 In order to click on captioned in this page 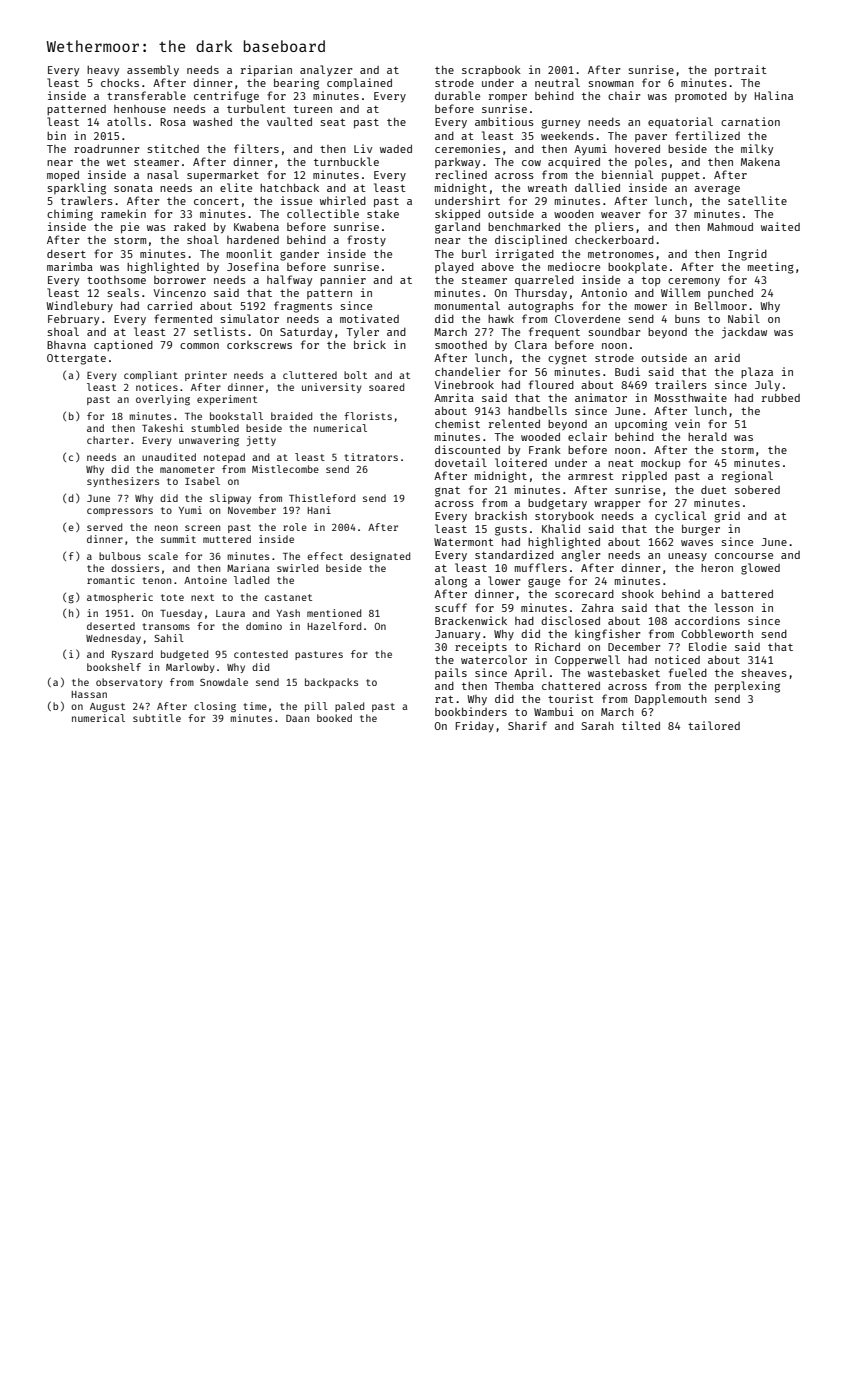, I will do `click(123, 345)`.
